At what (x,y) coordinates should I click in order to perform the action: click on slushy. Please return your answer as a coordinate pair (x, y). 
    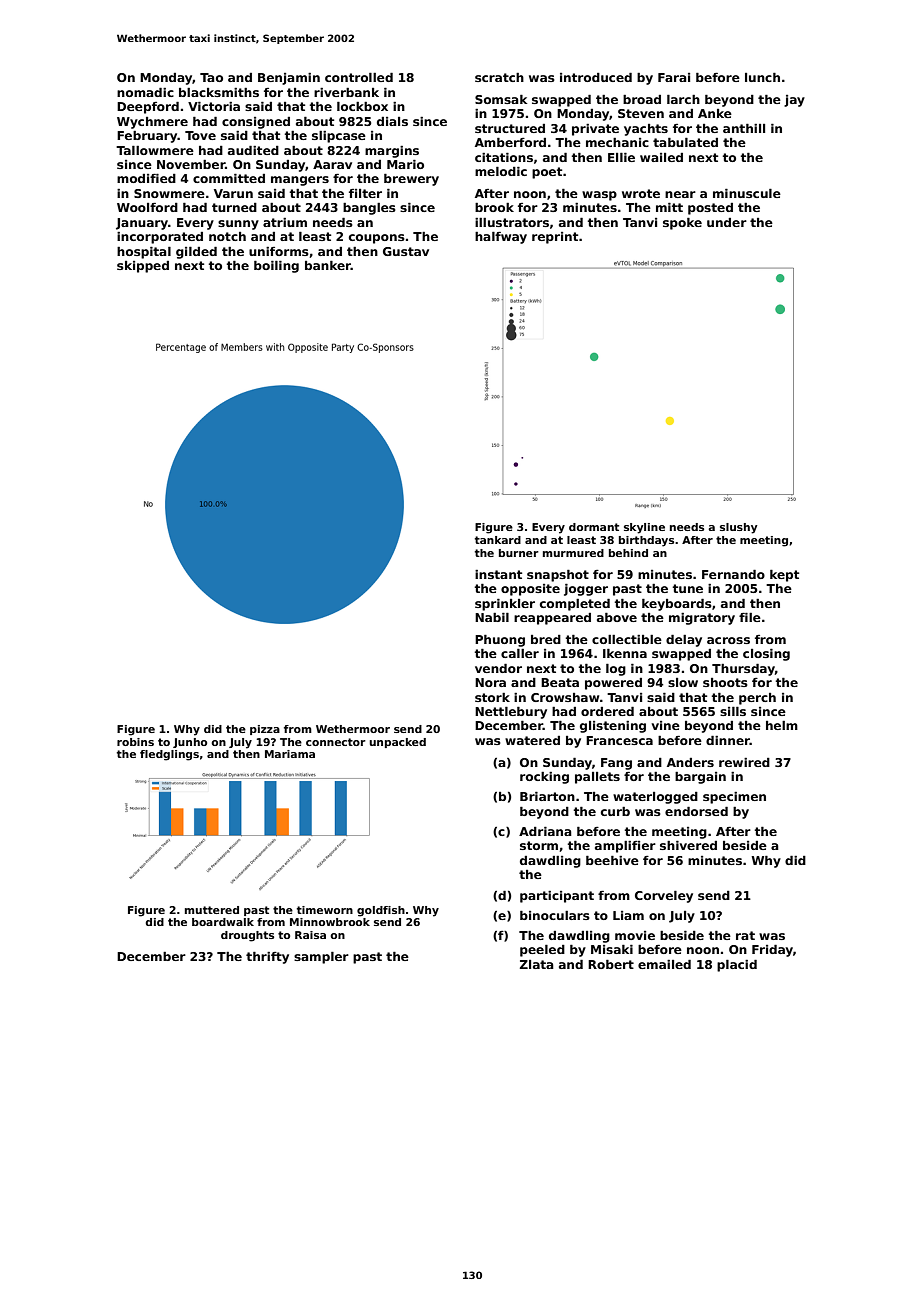
    Looking at the image, I should click on (738, 528).
